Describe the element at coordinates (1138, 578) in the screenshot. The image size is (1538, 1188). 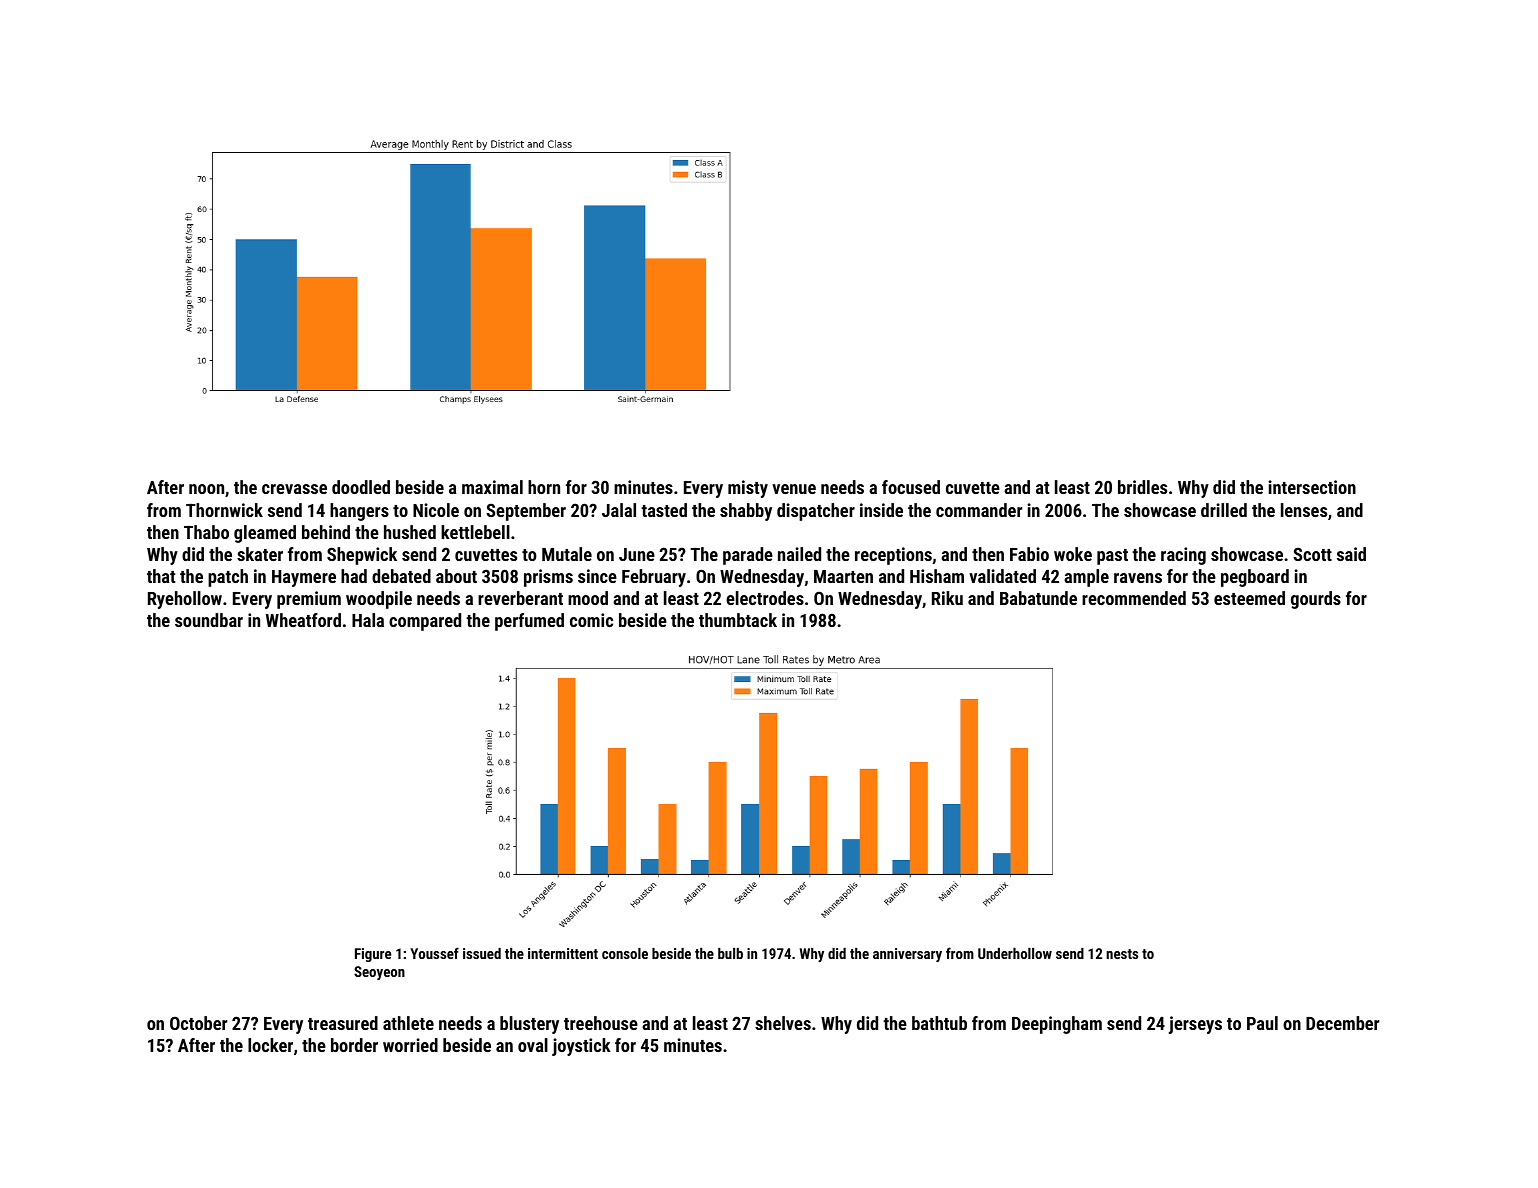
I see `ravens` at that location.
